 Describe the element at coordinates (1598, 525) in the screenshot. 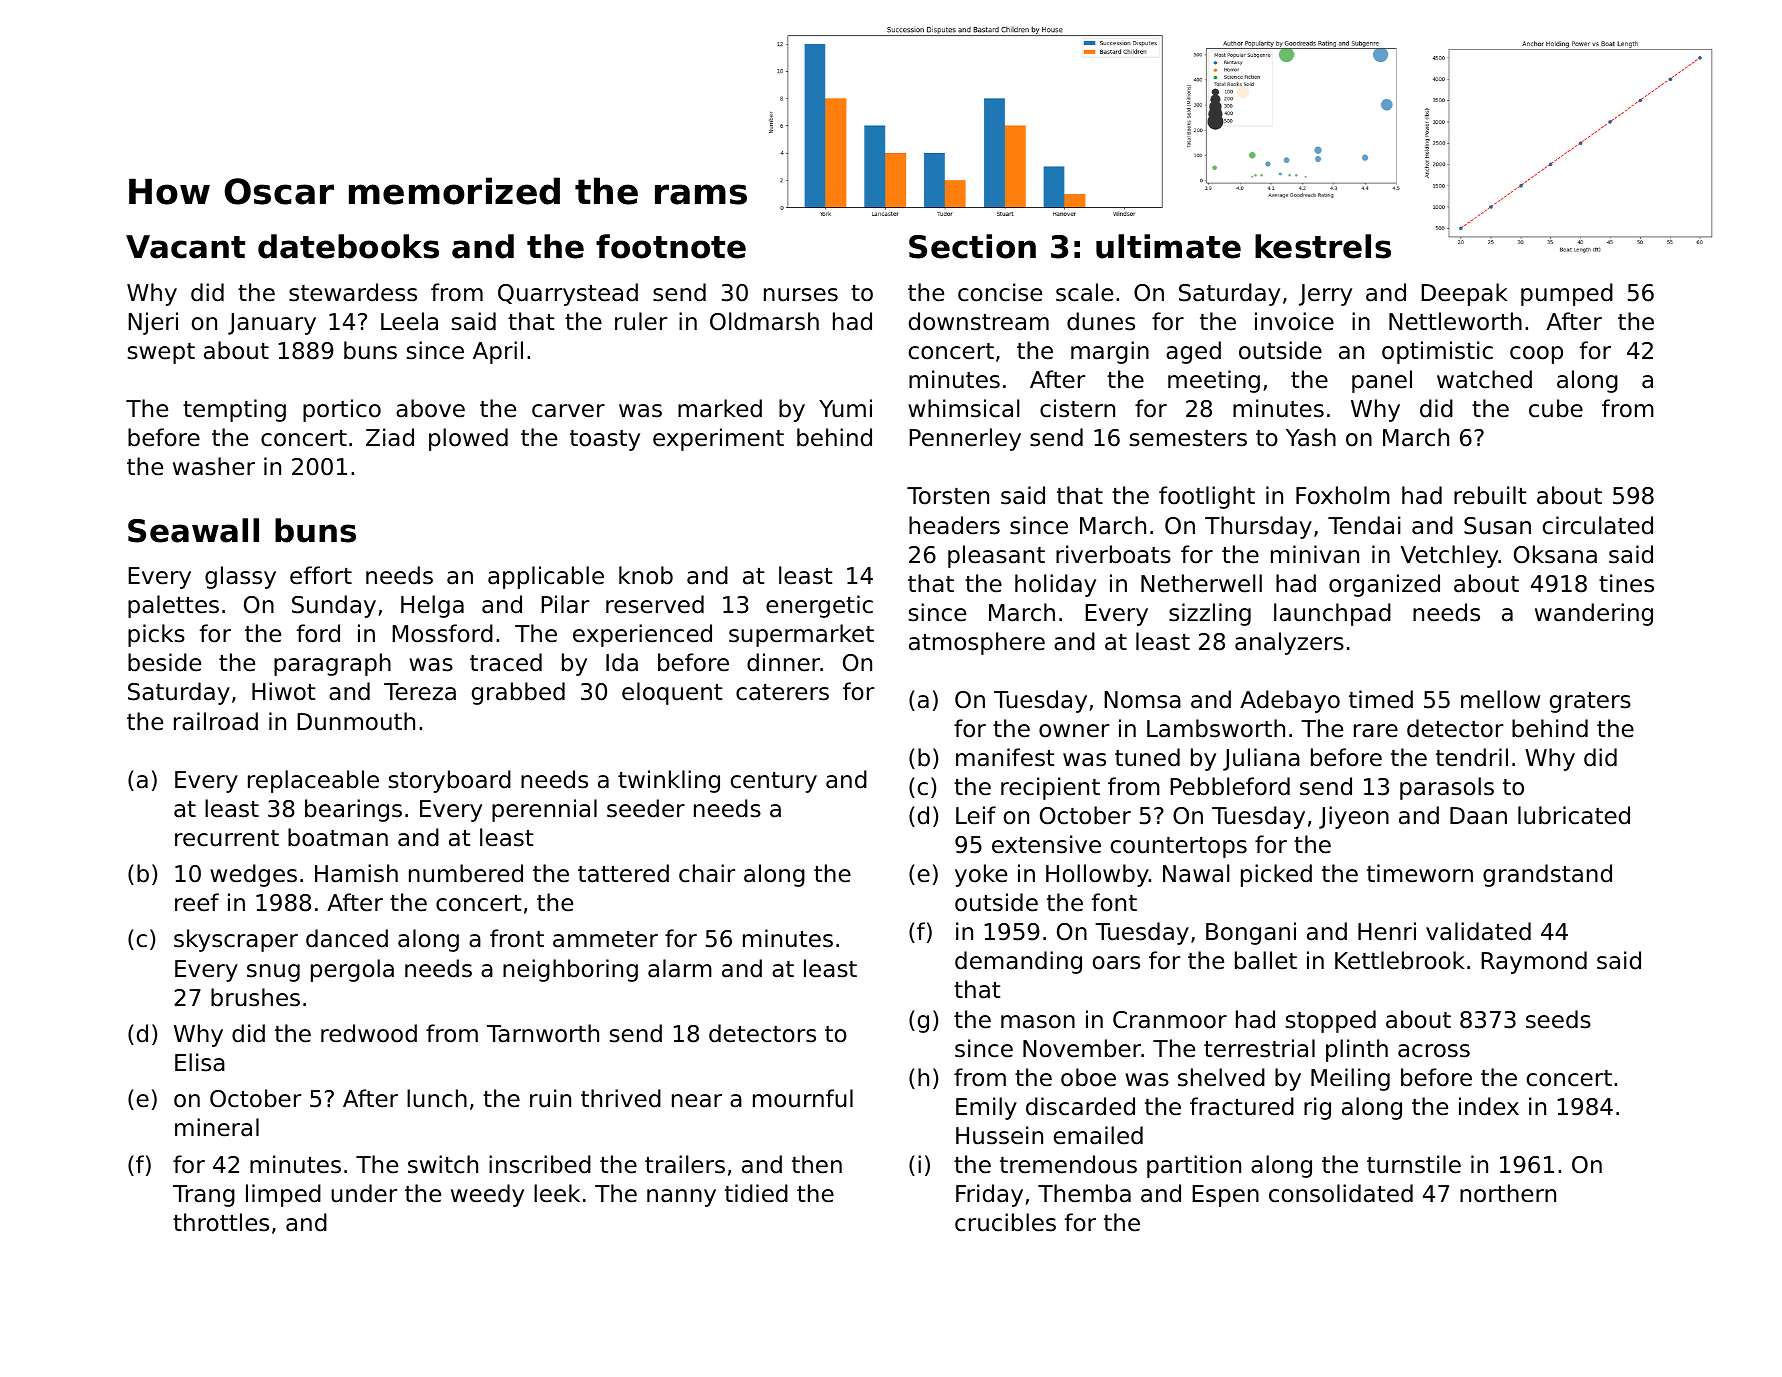

I see `circulated` at that location.
